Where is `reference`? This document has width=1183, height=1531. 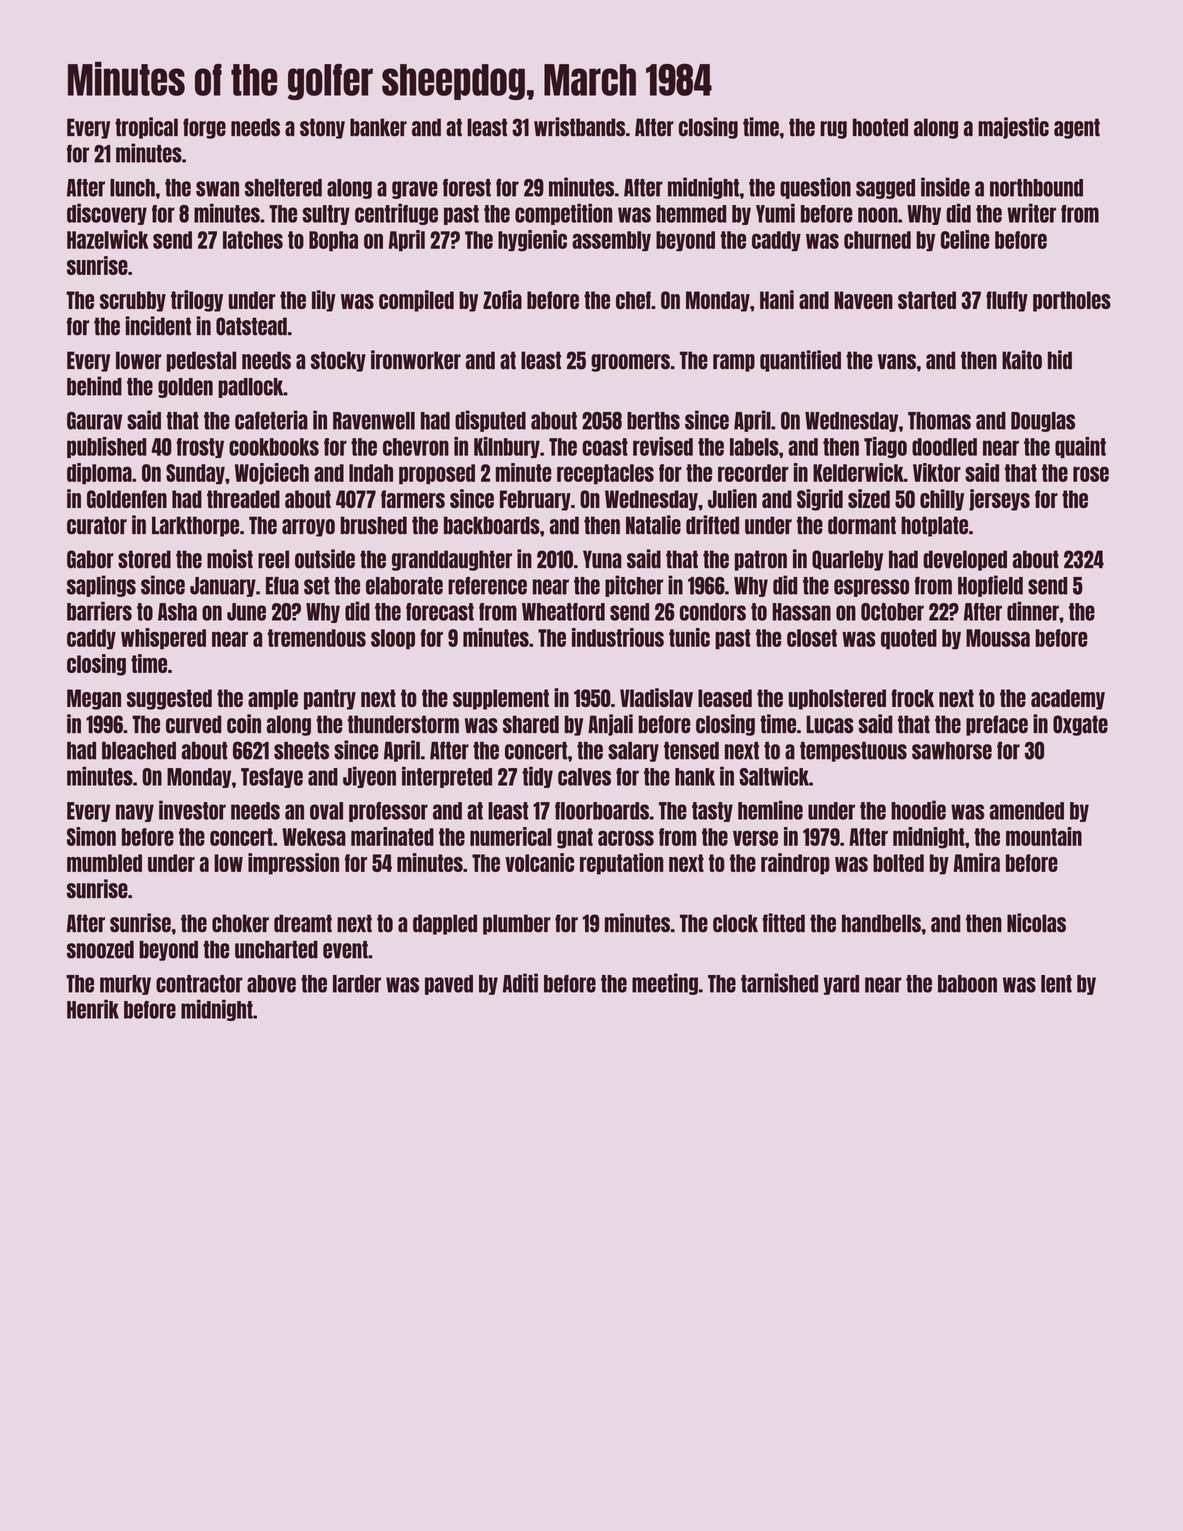
reference is located at coordinates (487, 585).
